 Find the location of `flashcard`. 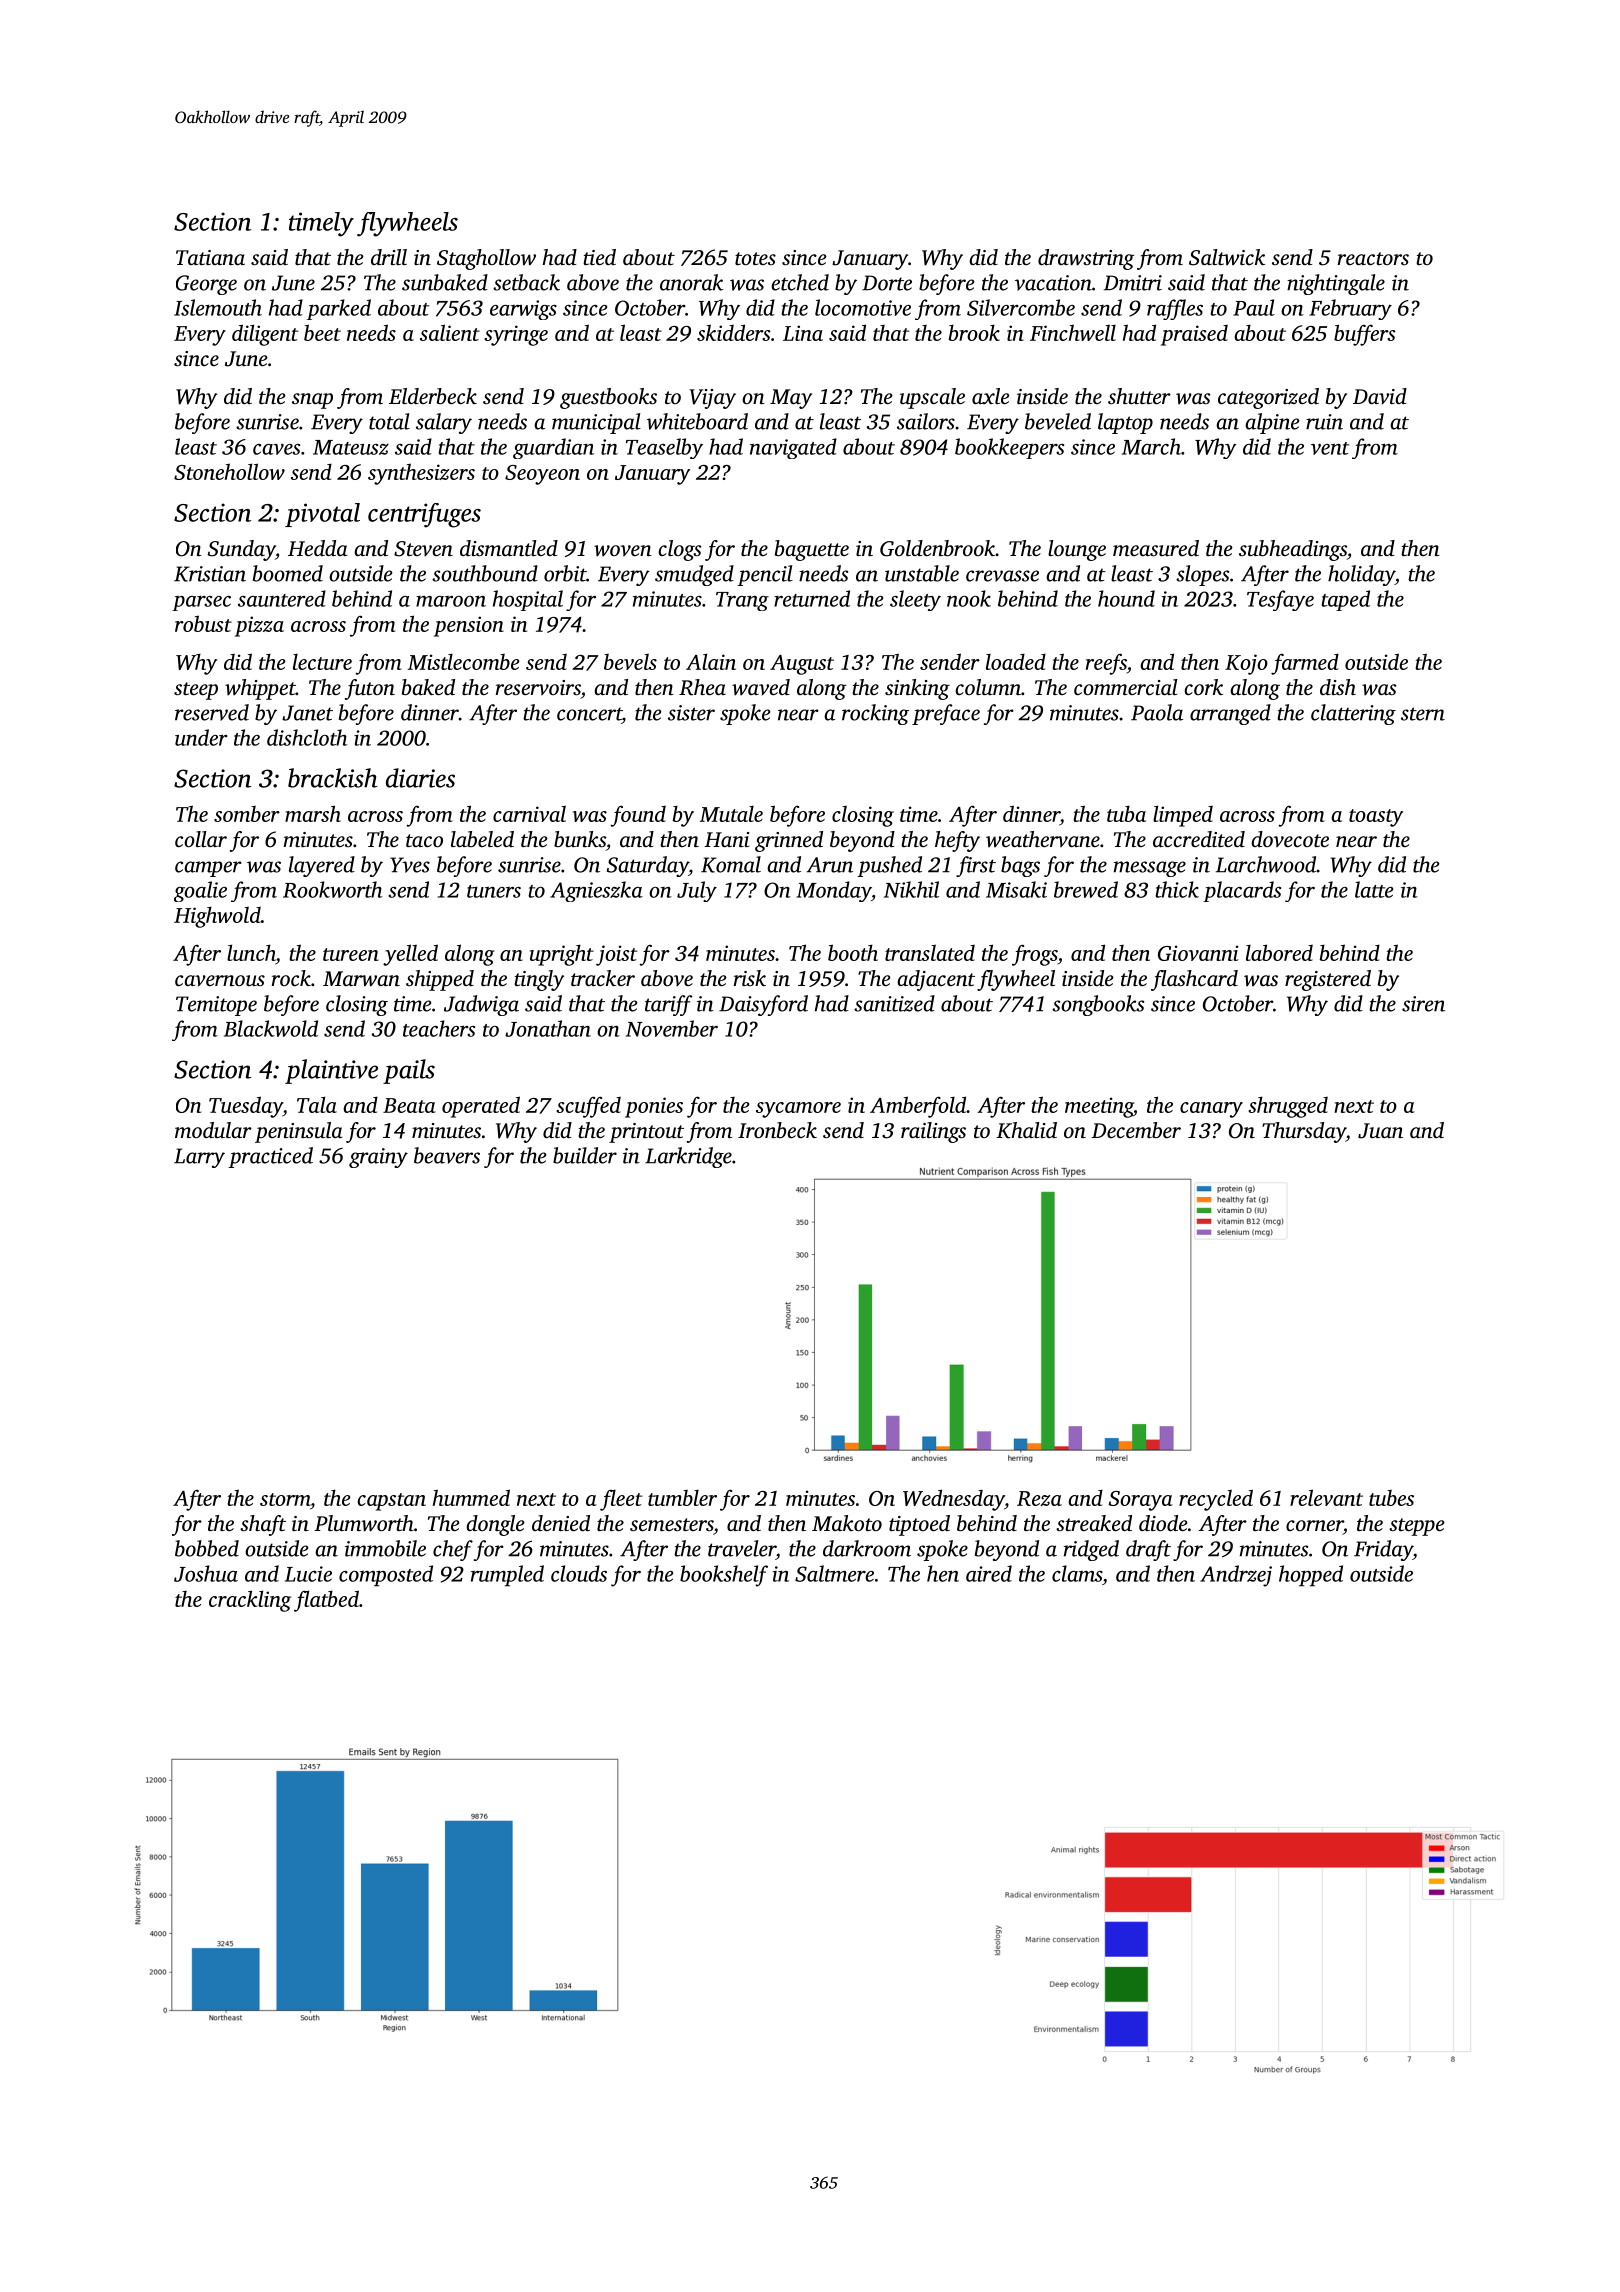

flashcard is located at coordinates (1194, 980).
